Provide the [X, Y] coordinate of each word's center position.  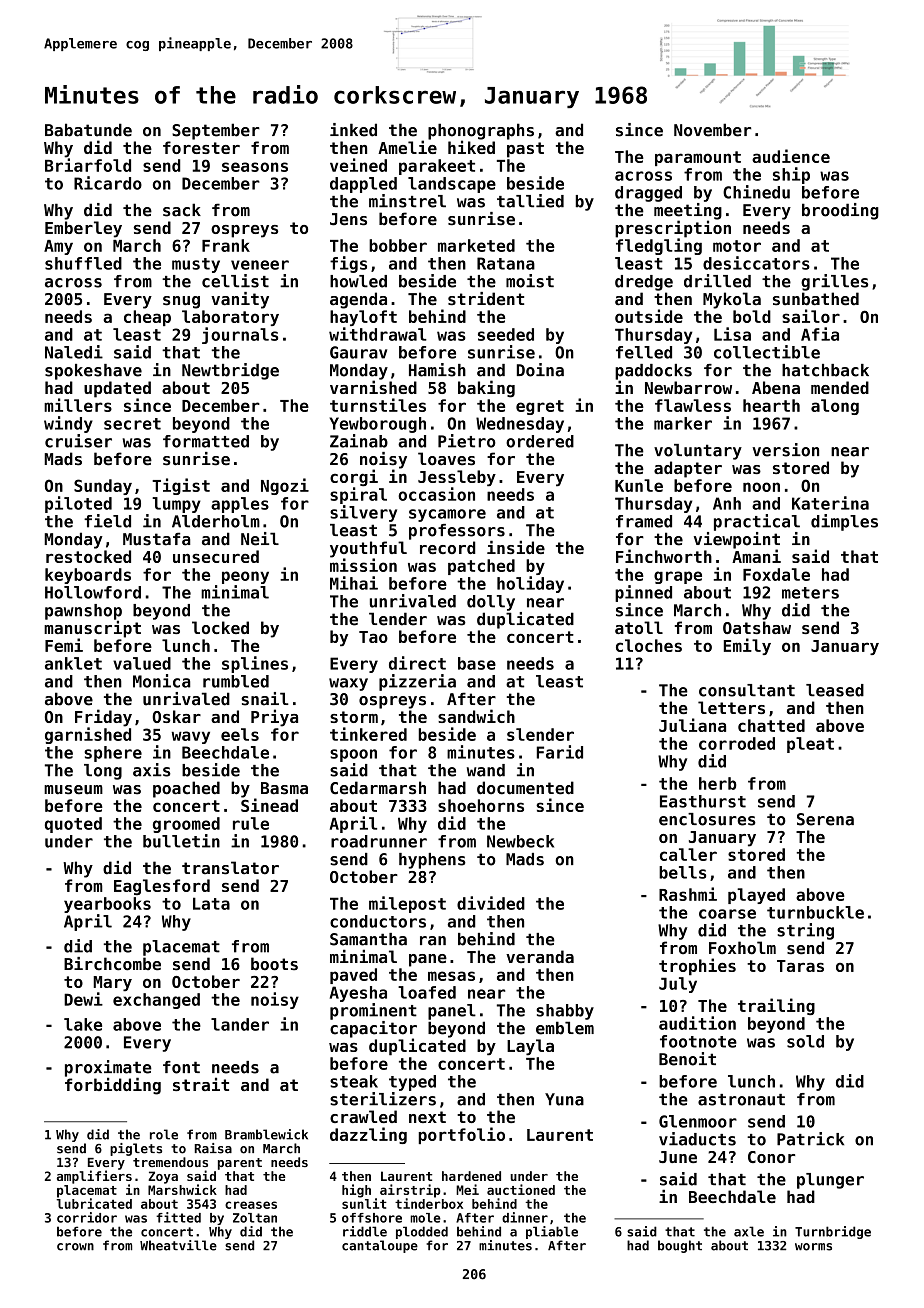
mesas [451, 976]
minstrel [407, 201]
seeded [506, 334]
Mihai [354, 583]
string [805, 931]
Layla [530, 1047]
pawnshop [83, 612]
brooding [840, 211]
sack [182, 210]
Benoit [687, 1059]
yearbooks [107, 905]
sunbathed [816, 299]
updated [117, 389]
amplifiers [94, 1177]
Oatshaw [757, 627]
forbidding [113, 1086]
